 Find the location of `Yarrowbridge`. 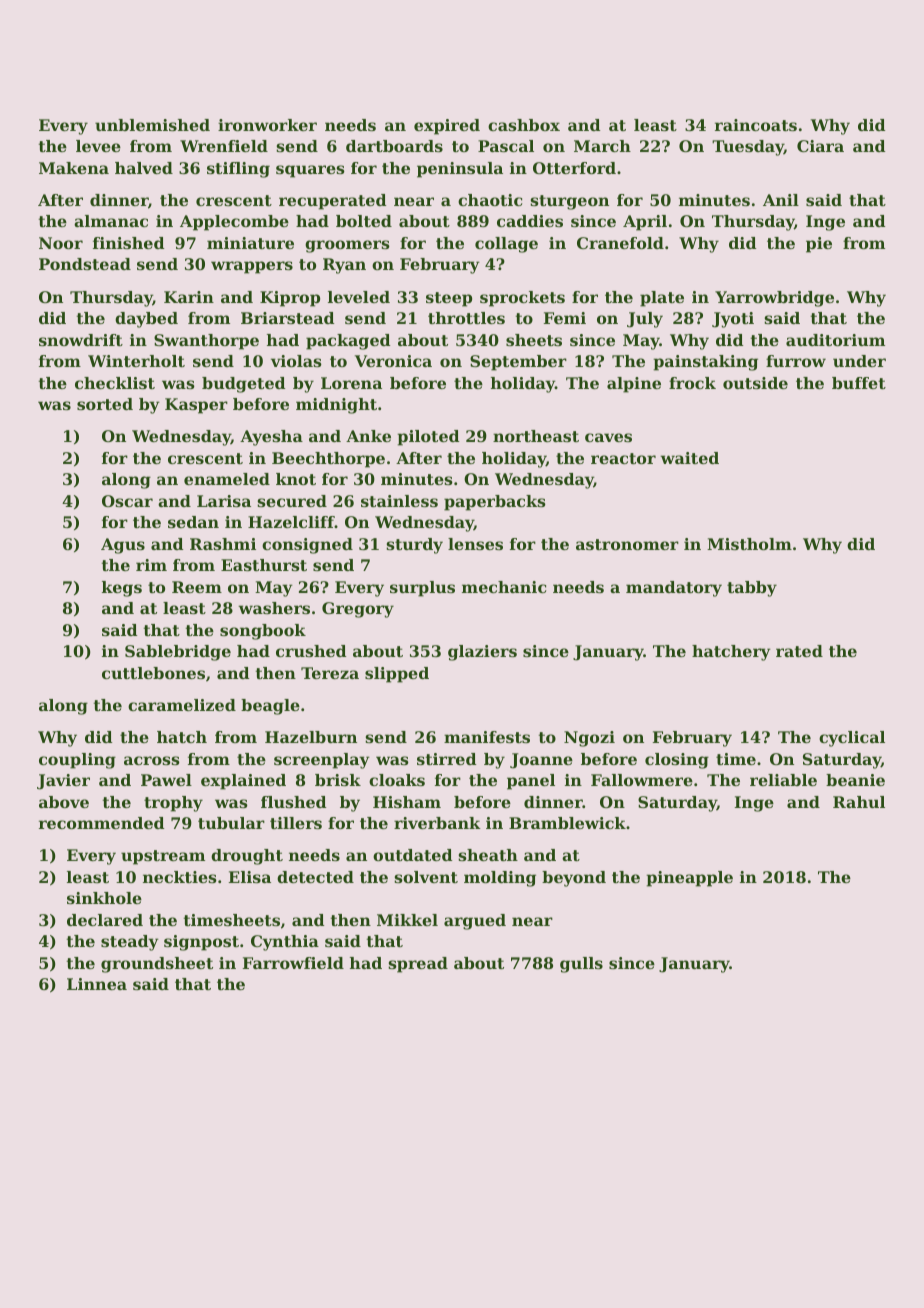

Yarrowbridge is located at coordinates (774, 299).
